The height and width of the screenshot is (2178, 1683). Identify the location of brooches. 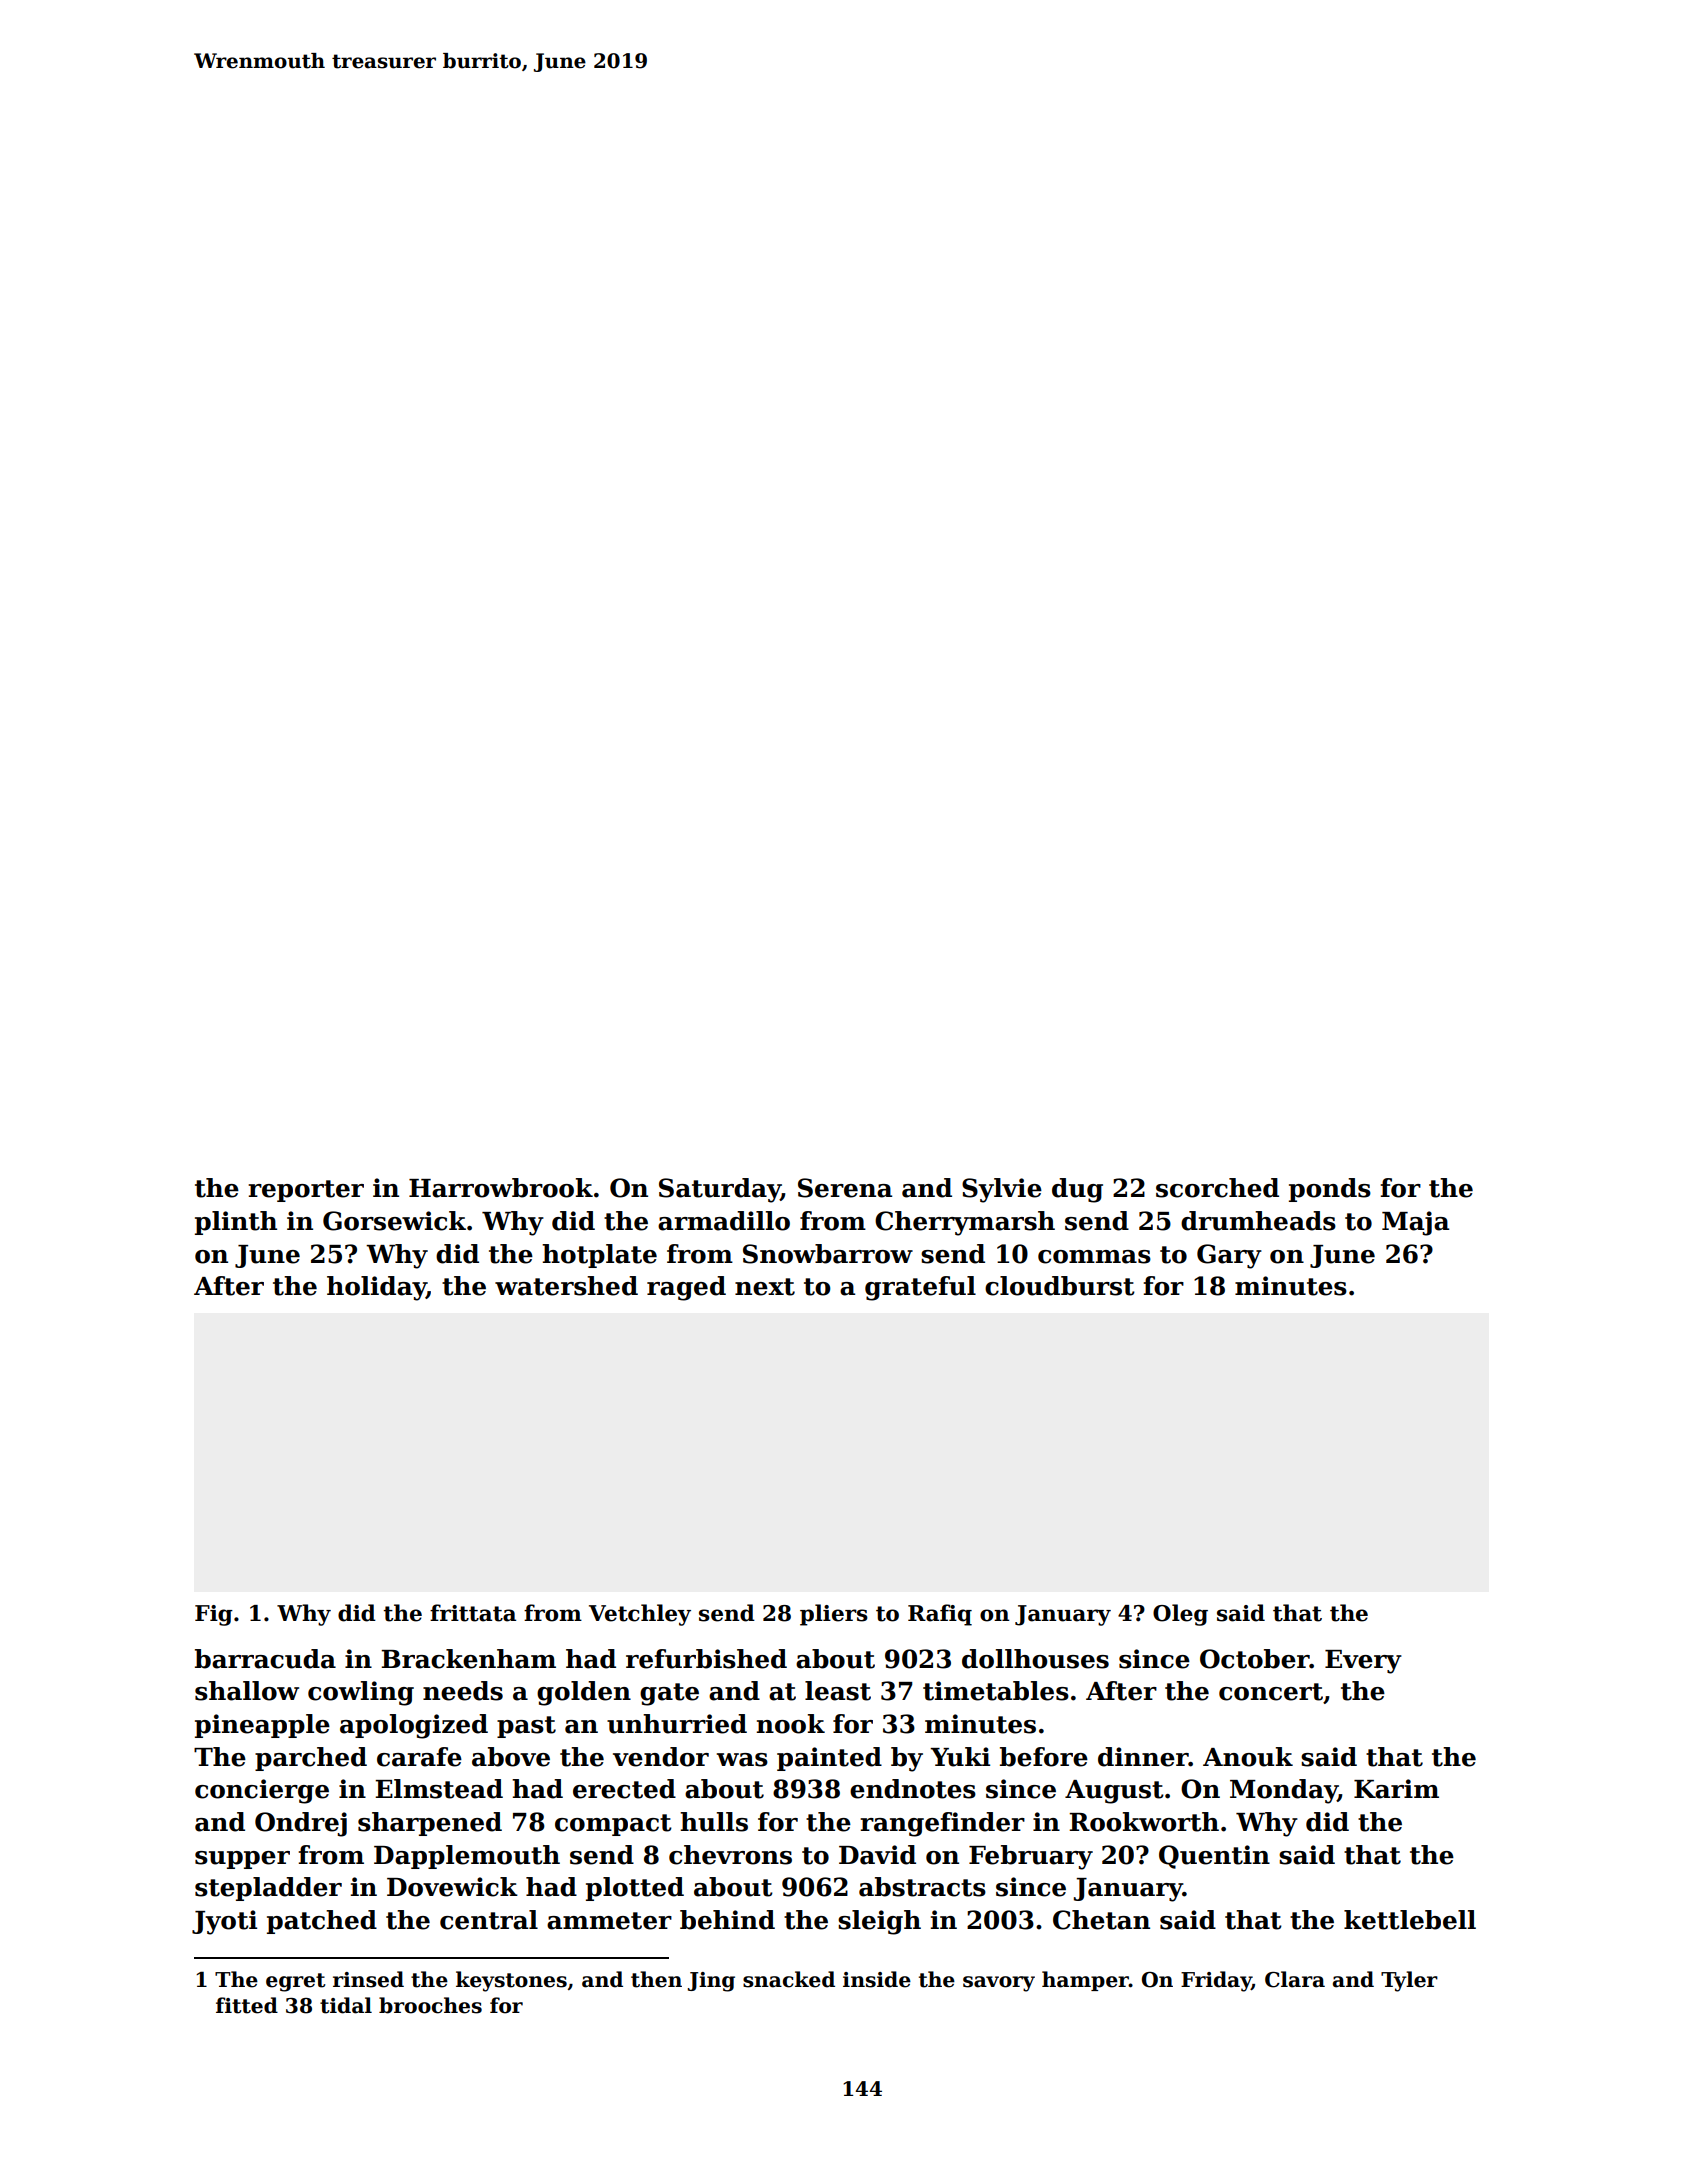
(430, 2005).
